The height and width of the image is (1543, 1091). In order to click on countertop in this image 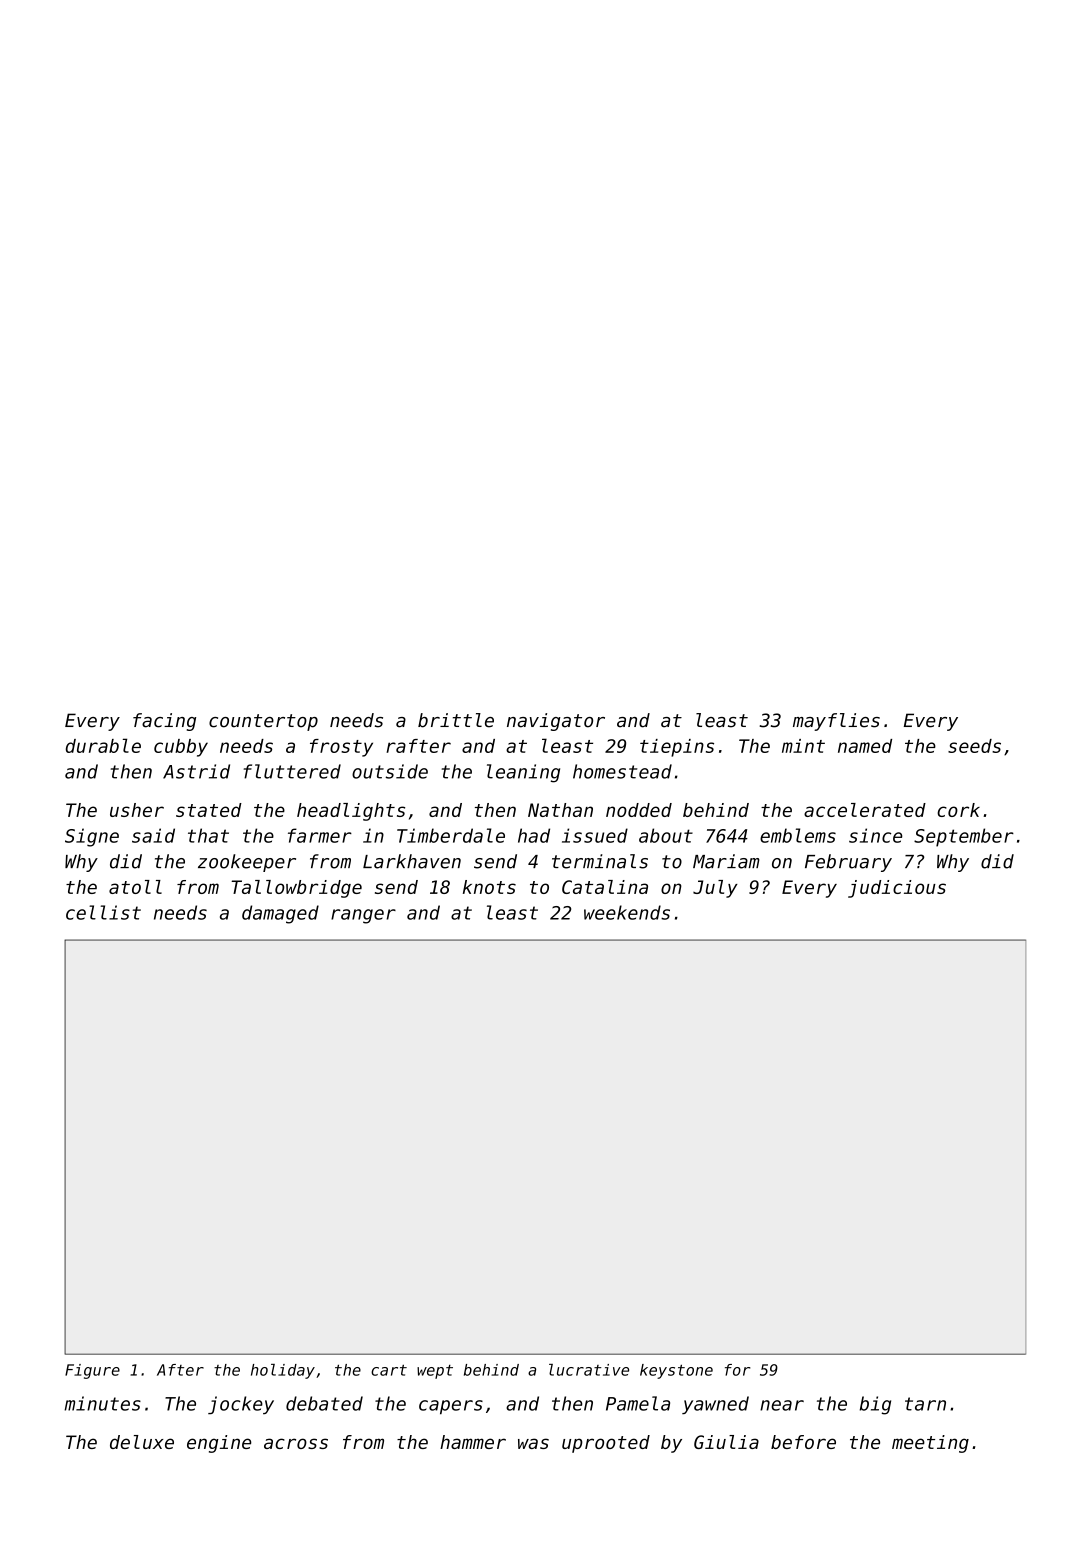, I will do `click(263, 722)`.
